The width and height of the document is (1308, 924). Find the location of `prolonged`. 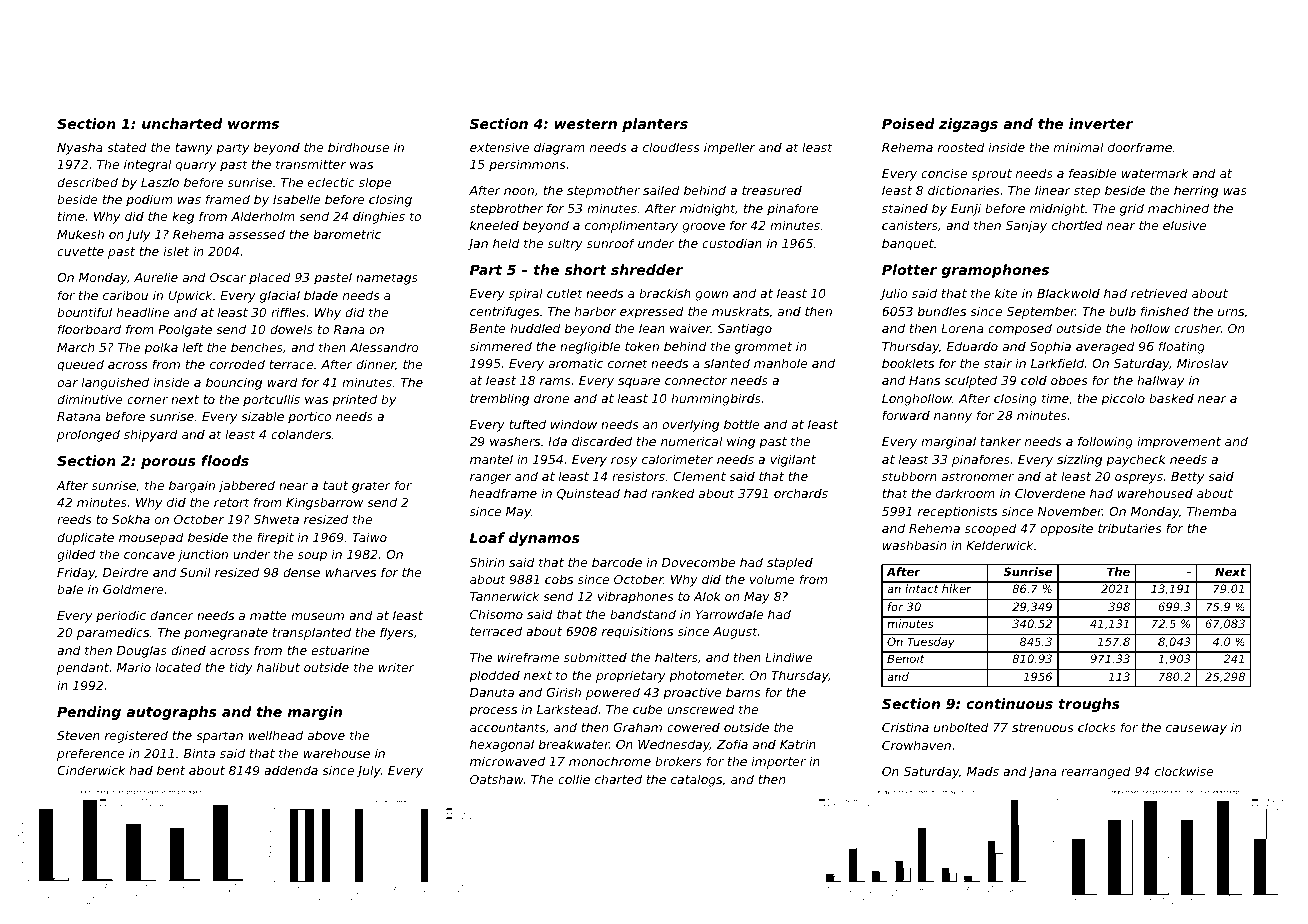

prolonged is located at coordinates (88, 435).
